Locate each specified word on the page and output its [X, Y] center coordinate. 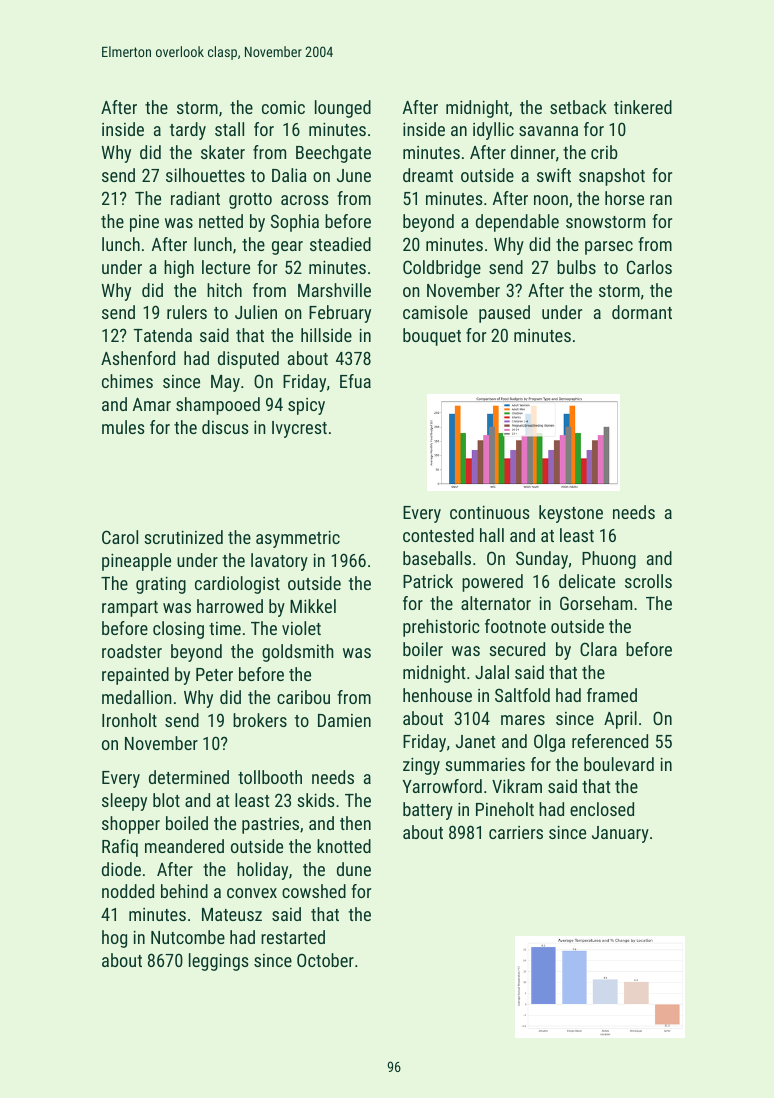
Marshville [334, 290]
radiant [195, 198]
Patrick [428, 581]
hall [492, 535]
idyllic [493, 131]
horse [624, 198]
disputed [248, 360]
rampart [130, 609]
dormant [642, 312]
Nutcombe [188, 937]
